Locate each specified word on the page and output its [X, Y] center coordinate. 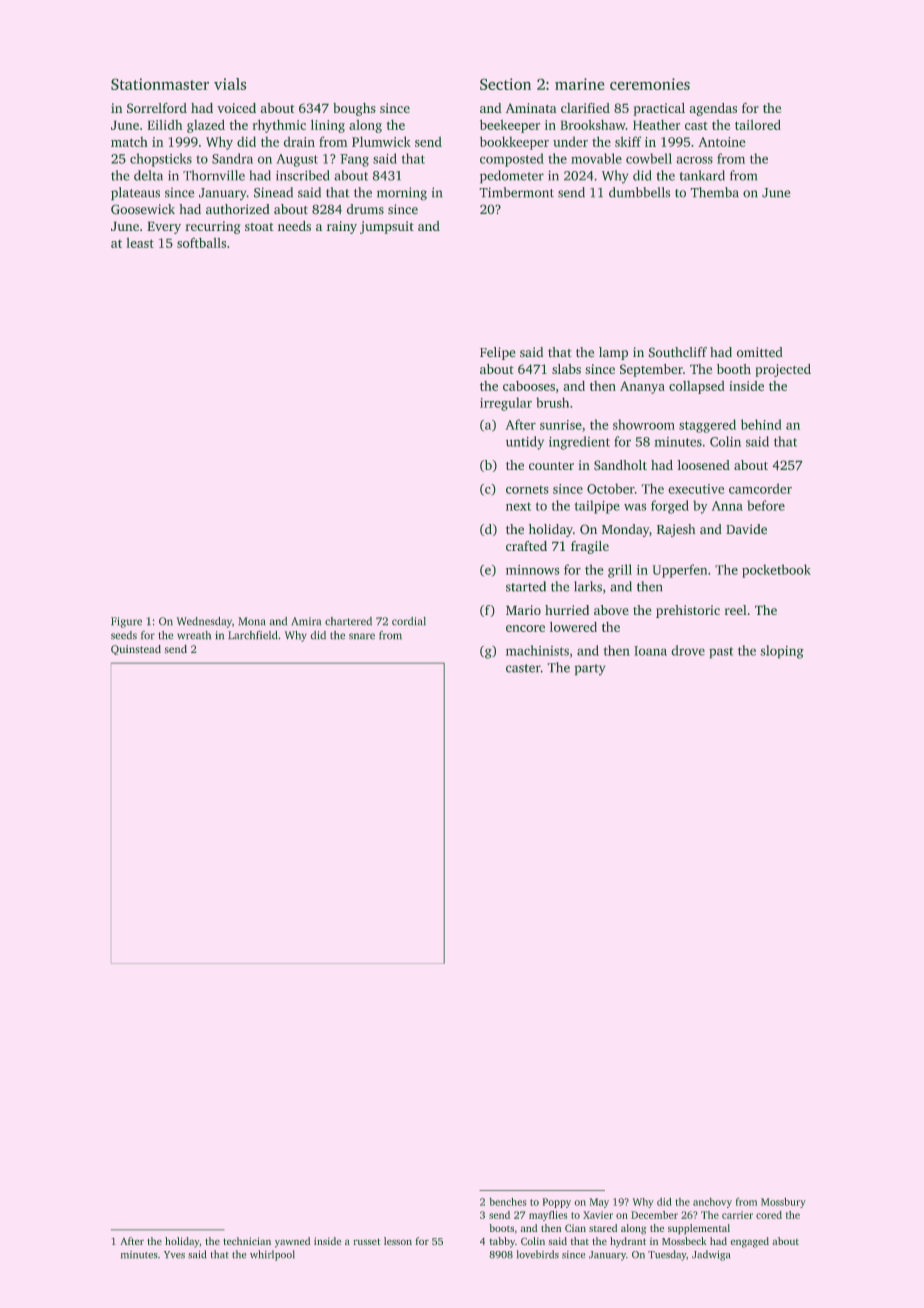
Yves [174, 1254]
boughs [354, 109]
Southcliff [678, 352]
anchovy [712, 1203]
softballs [201, 243]
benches [507, 1202]
